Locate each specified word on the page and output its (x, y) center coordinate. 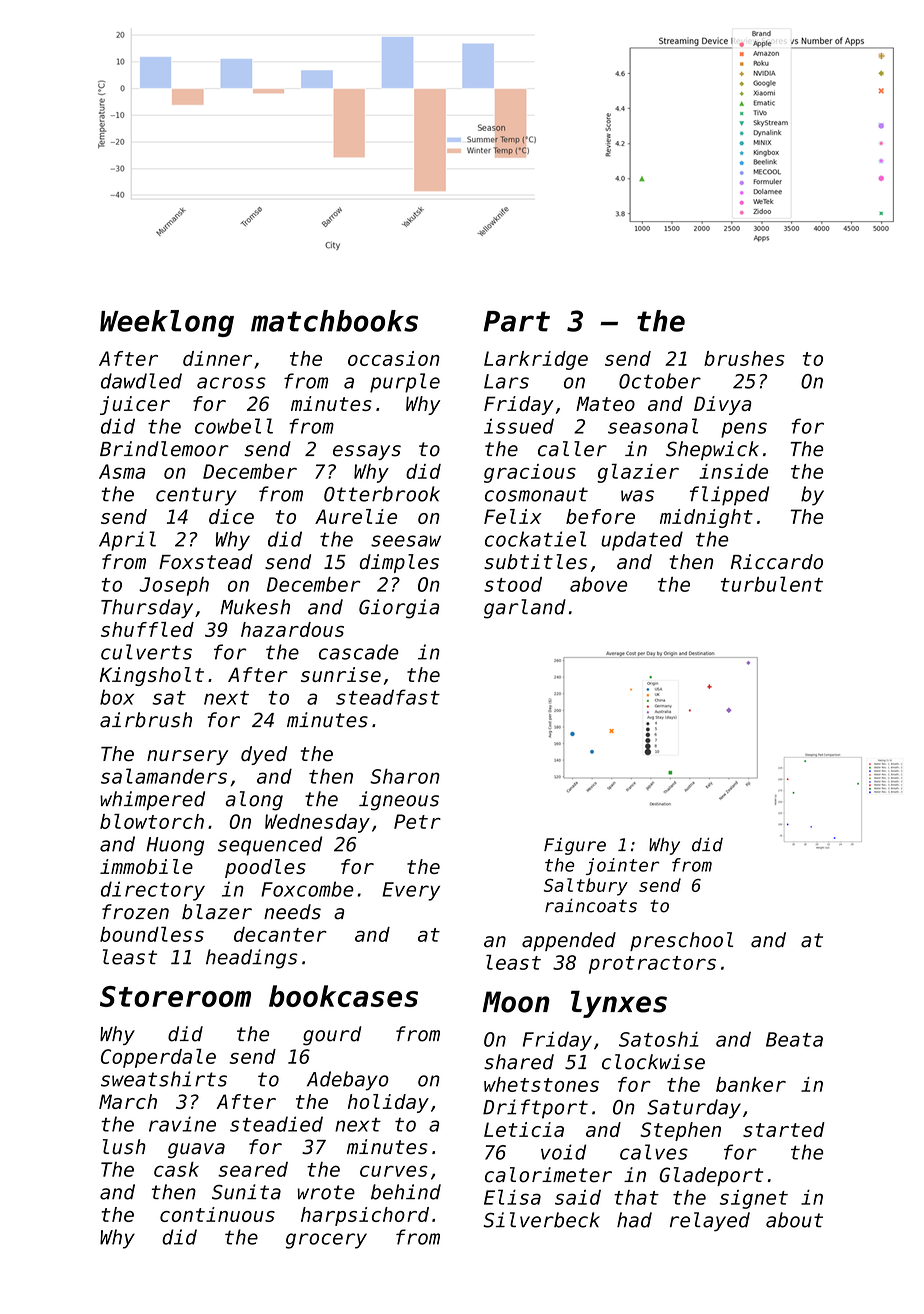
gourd (332, 1036)
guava (196, 1150)
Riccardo (777, 562)
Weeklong (167, 323)
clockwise (653, 1062)
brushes (744, 358)
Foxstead (206, 562)
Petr (417, 821)
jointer (622, 866)
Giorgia (399, 609)
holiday (388, 1103)
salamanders (164, 776)
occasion (394, 358)
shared (519, 1062)
